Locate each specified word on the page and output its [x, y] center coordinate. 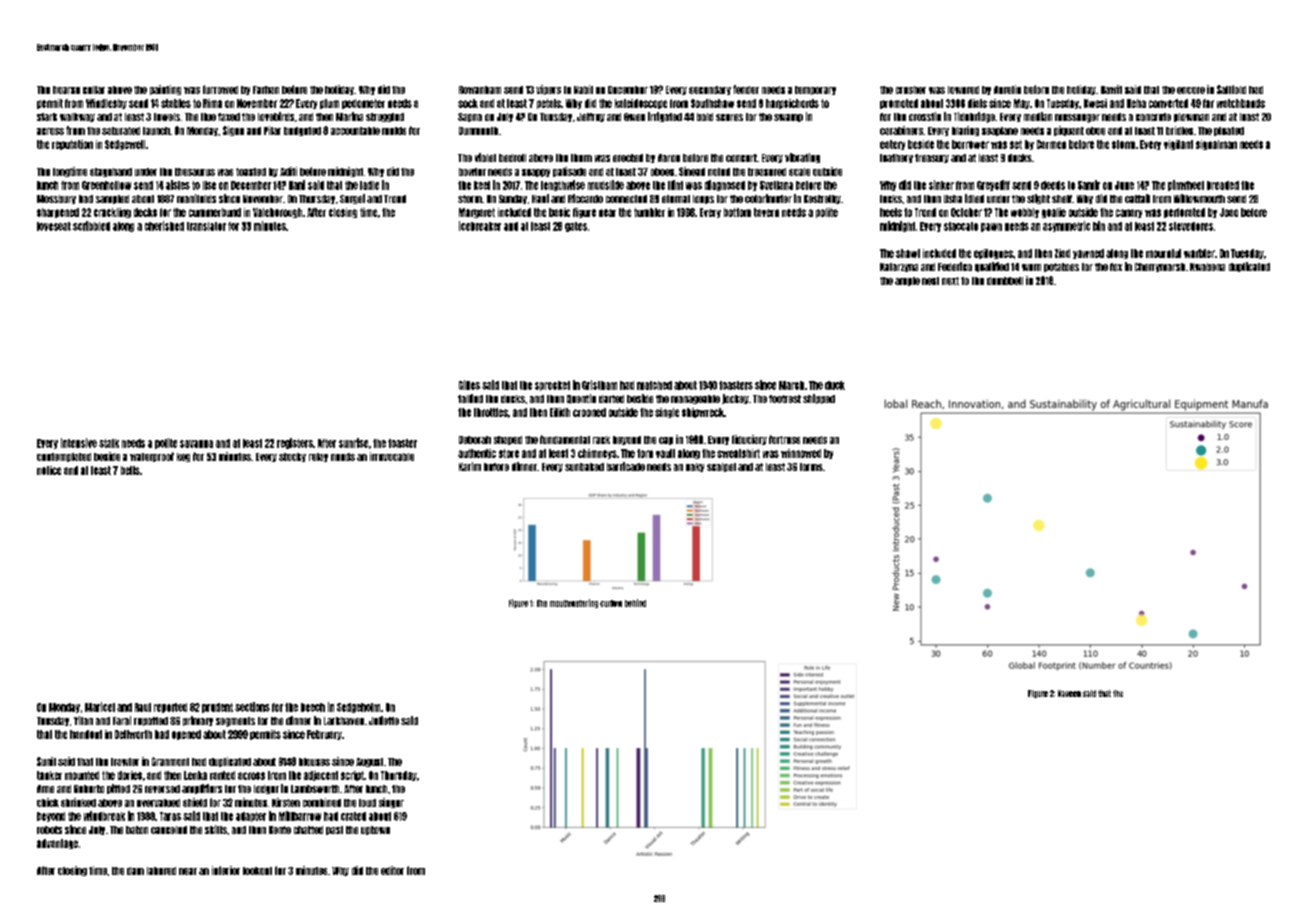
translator [206, 226]
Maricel [100, 707]
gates [576, 227]
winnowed [801, 453]
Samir [1089, 185]
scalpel [721, 467]
